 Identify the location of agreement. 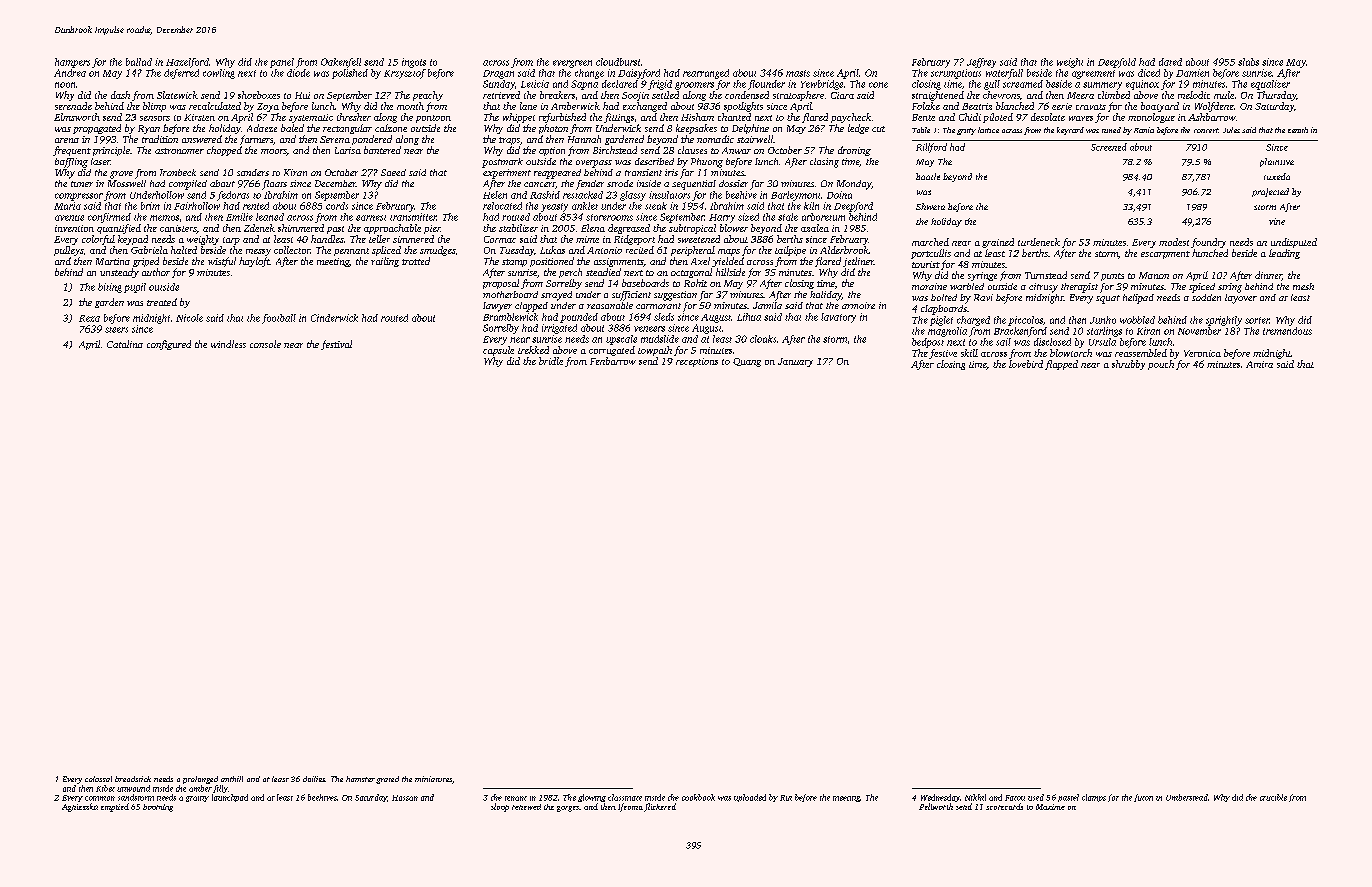
(1093, 74).
